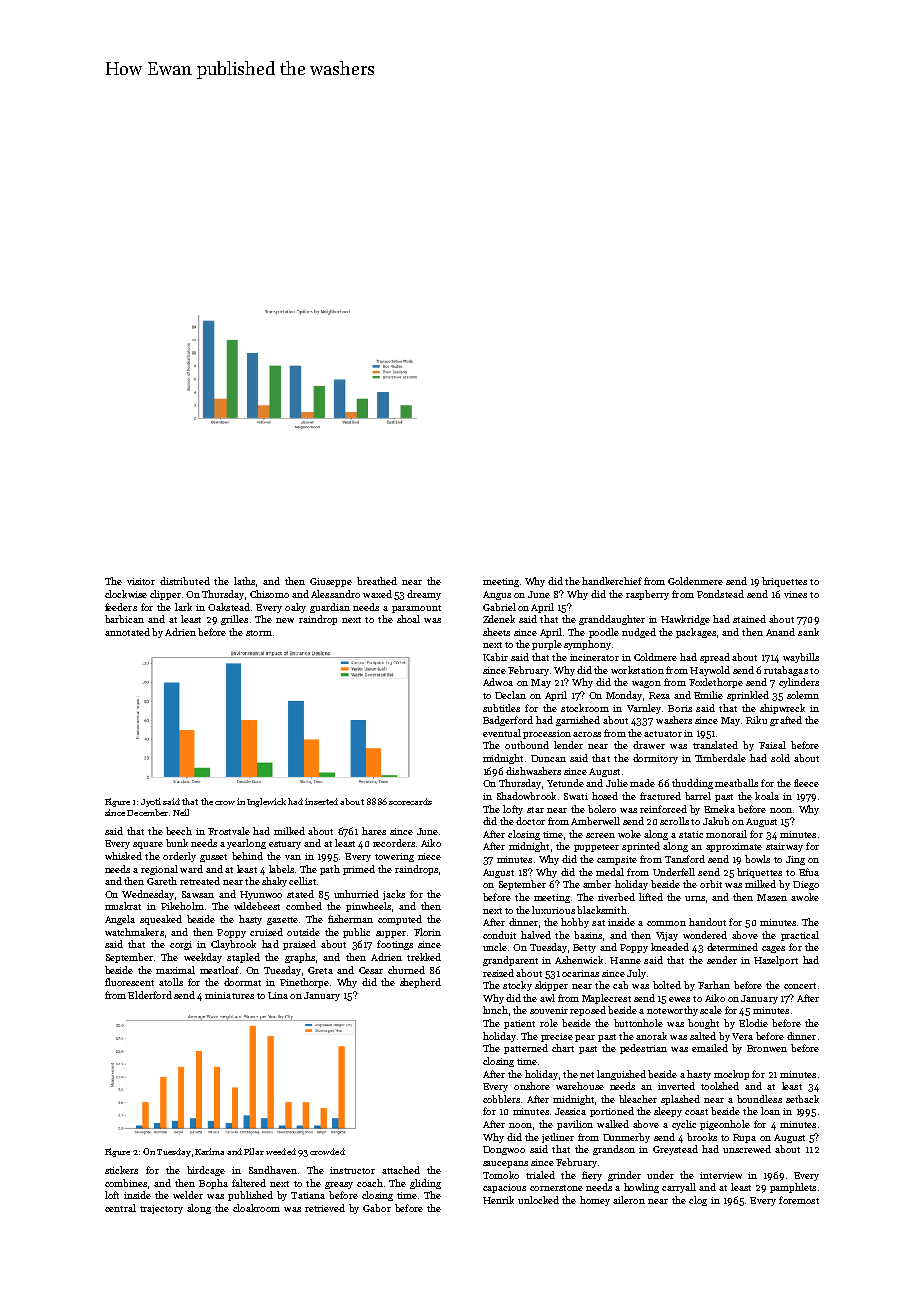  What do you see at coordinates (150, 995) in the screenshot?
I see `Elderford` at bounding box center [150, 995].
